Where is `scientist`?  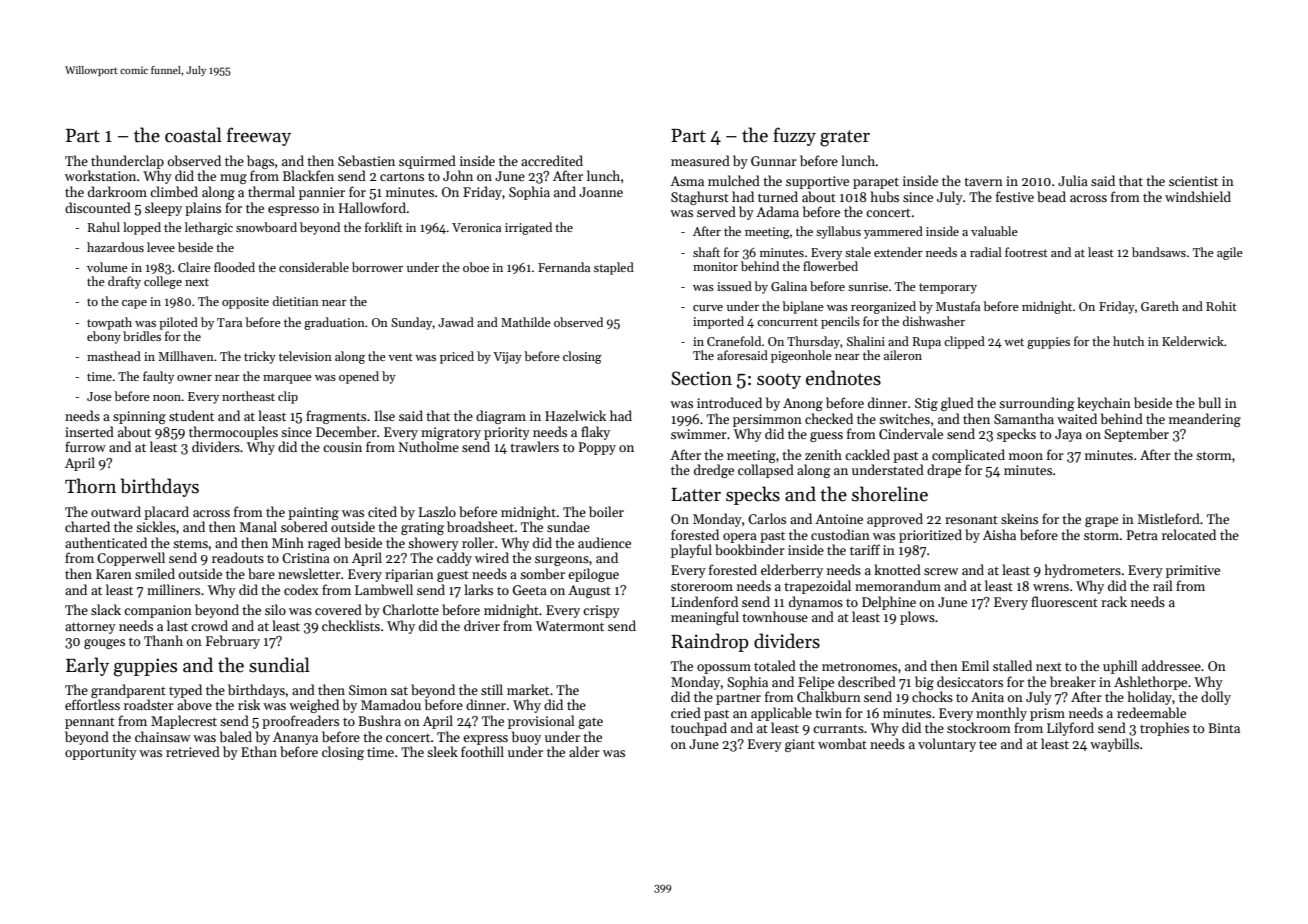 scientist is located at coordinates (1193, 181).
